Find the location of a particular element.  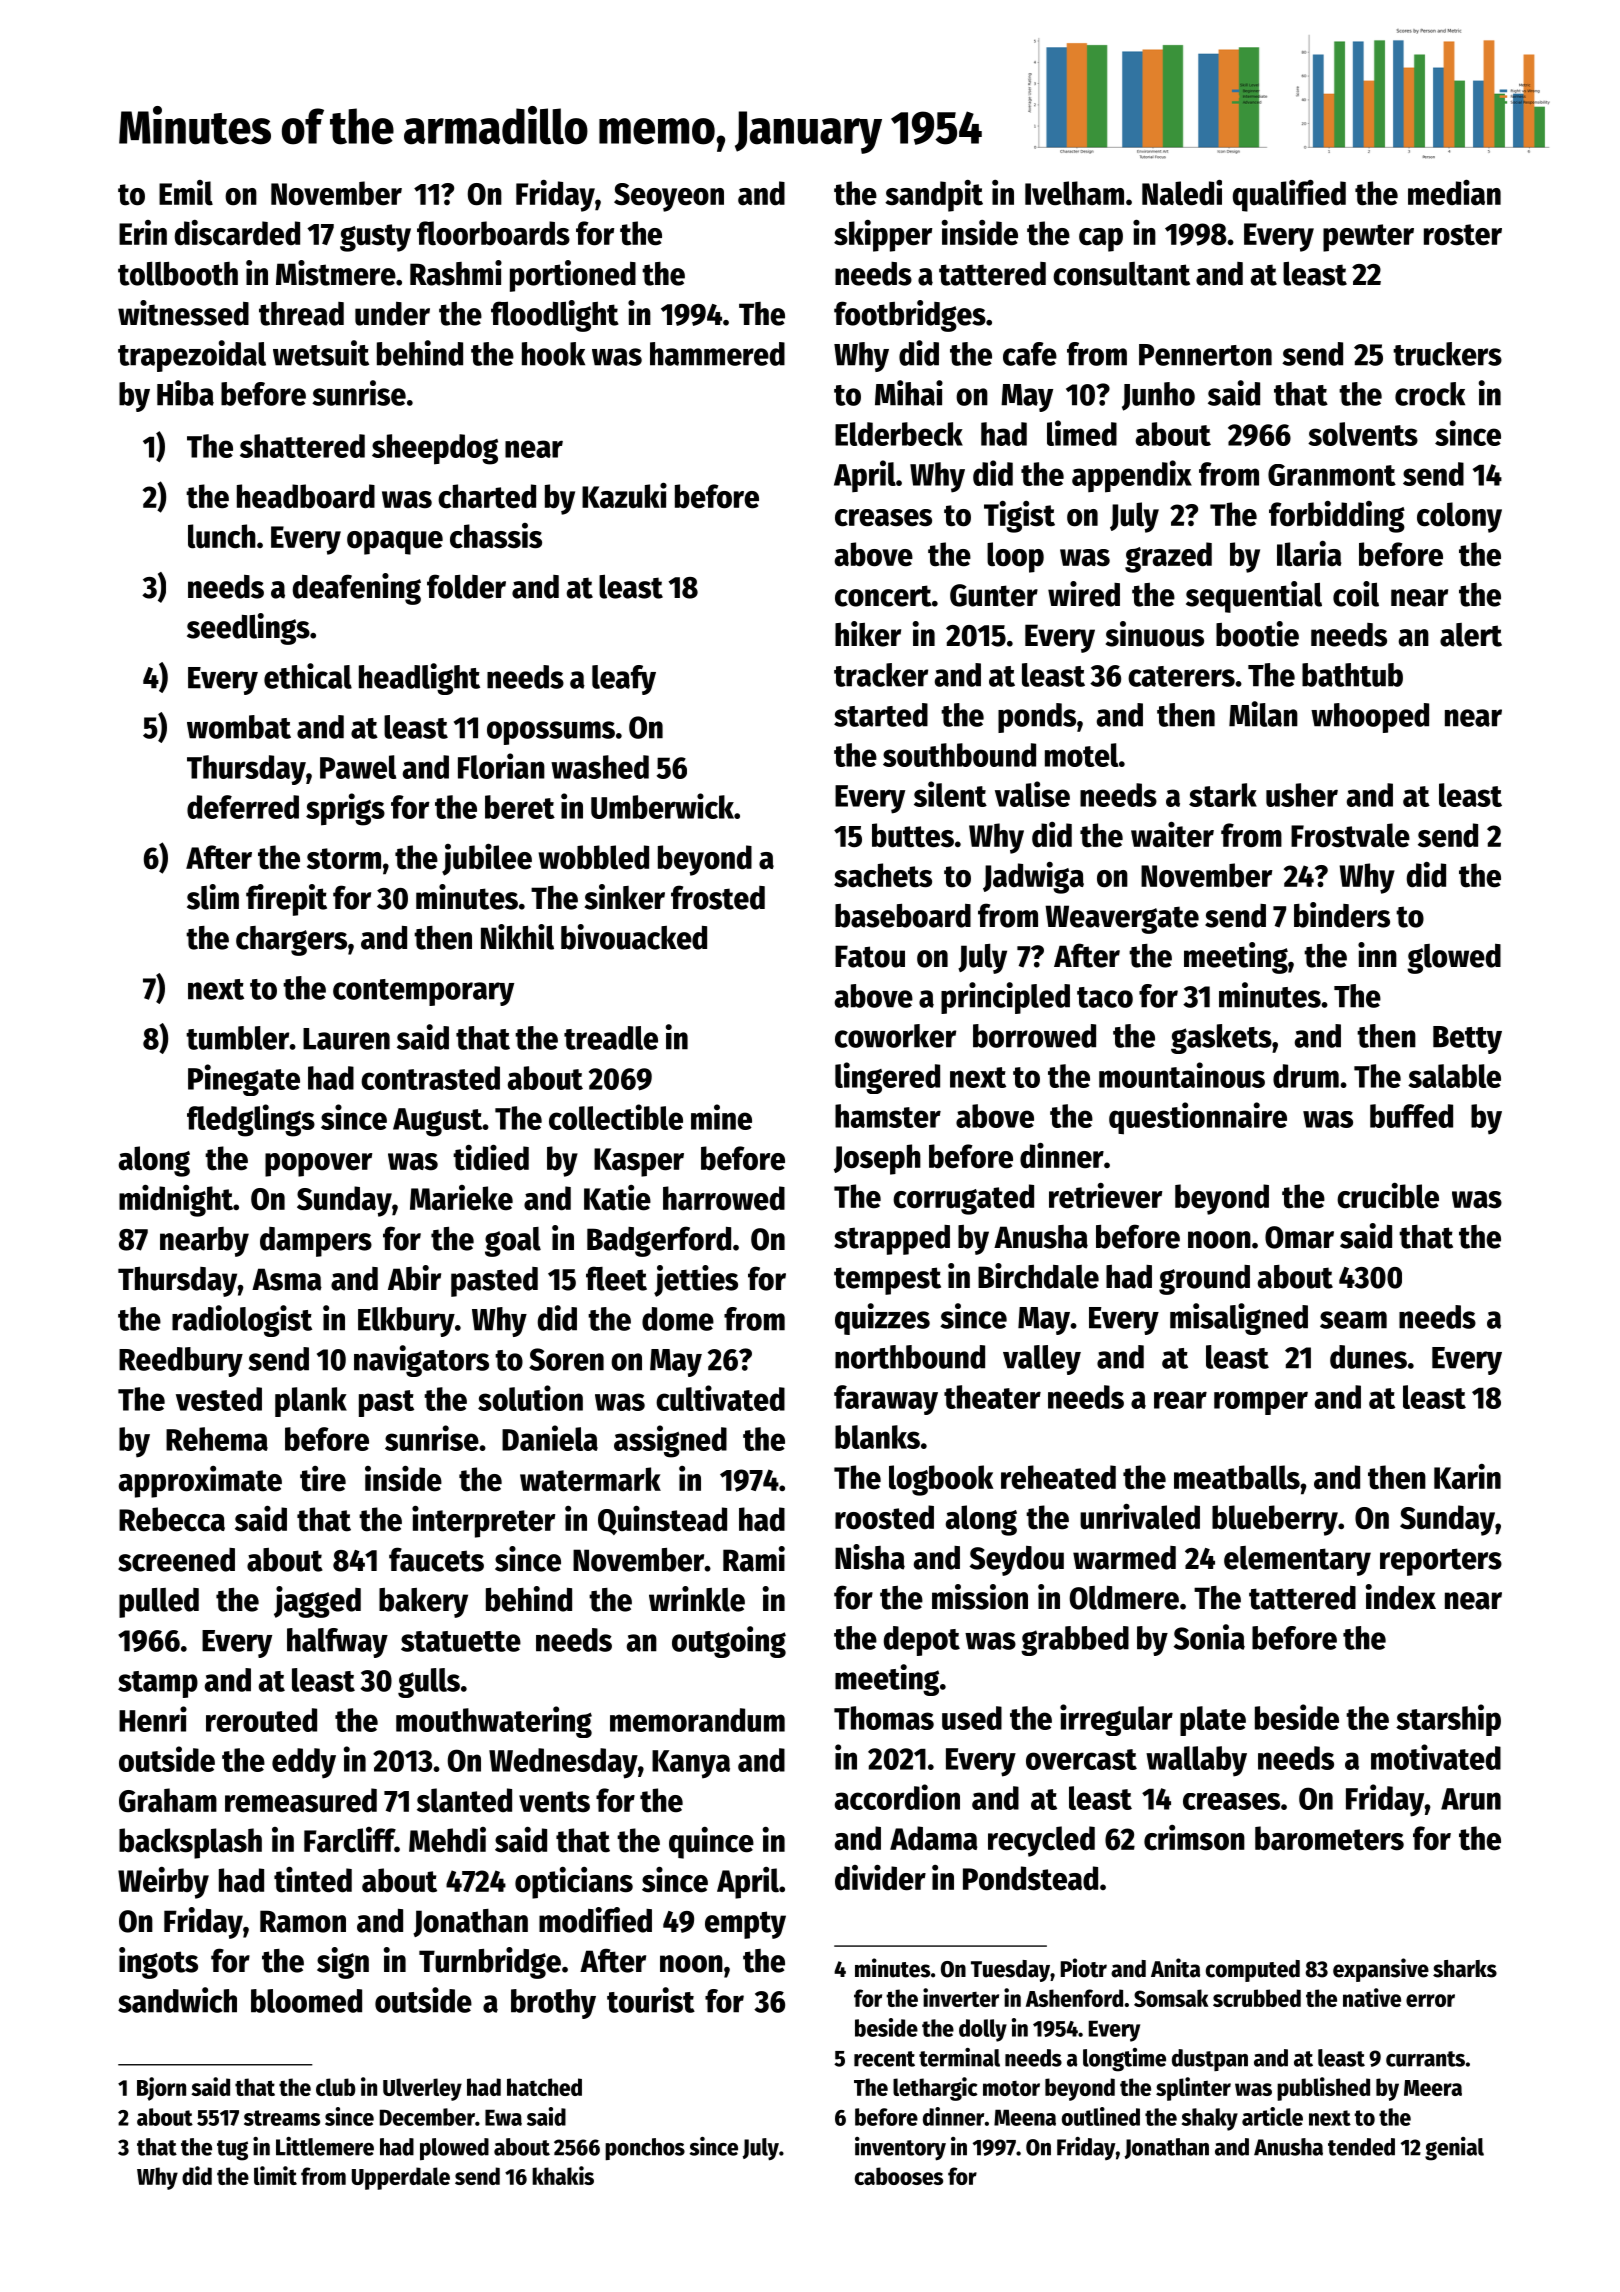

fledglings is located at coordinates (251, 1120).
